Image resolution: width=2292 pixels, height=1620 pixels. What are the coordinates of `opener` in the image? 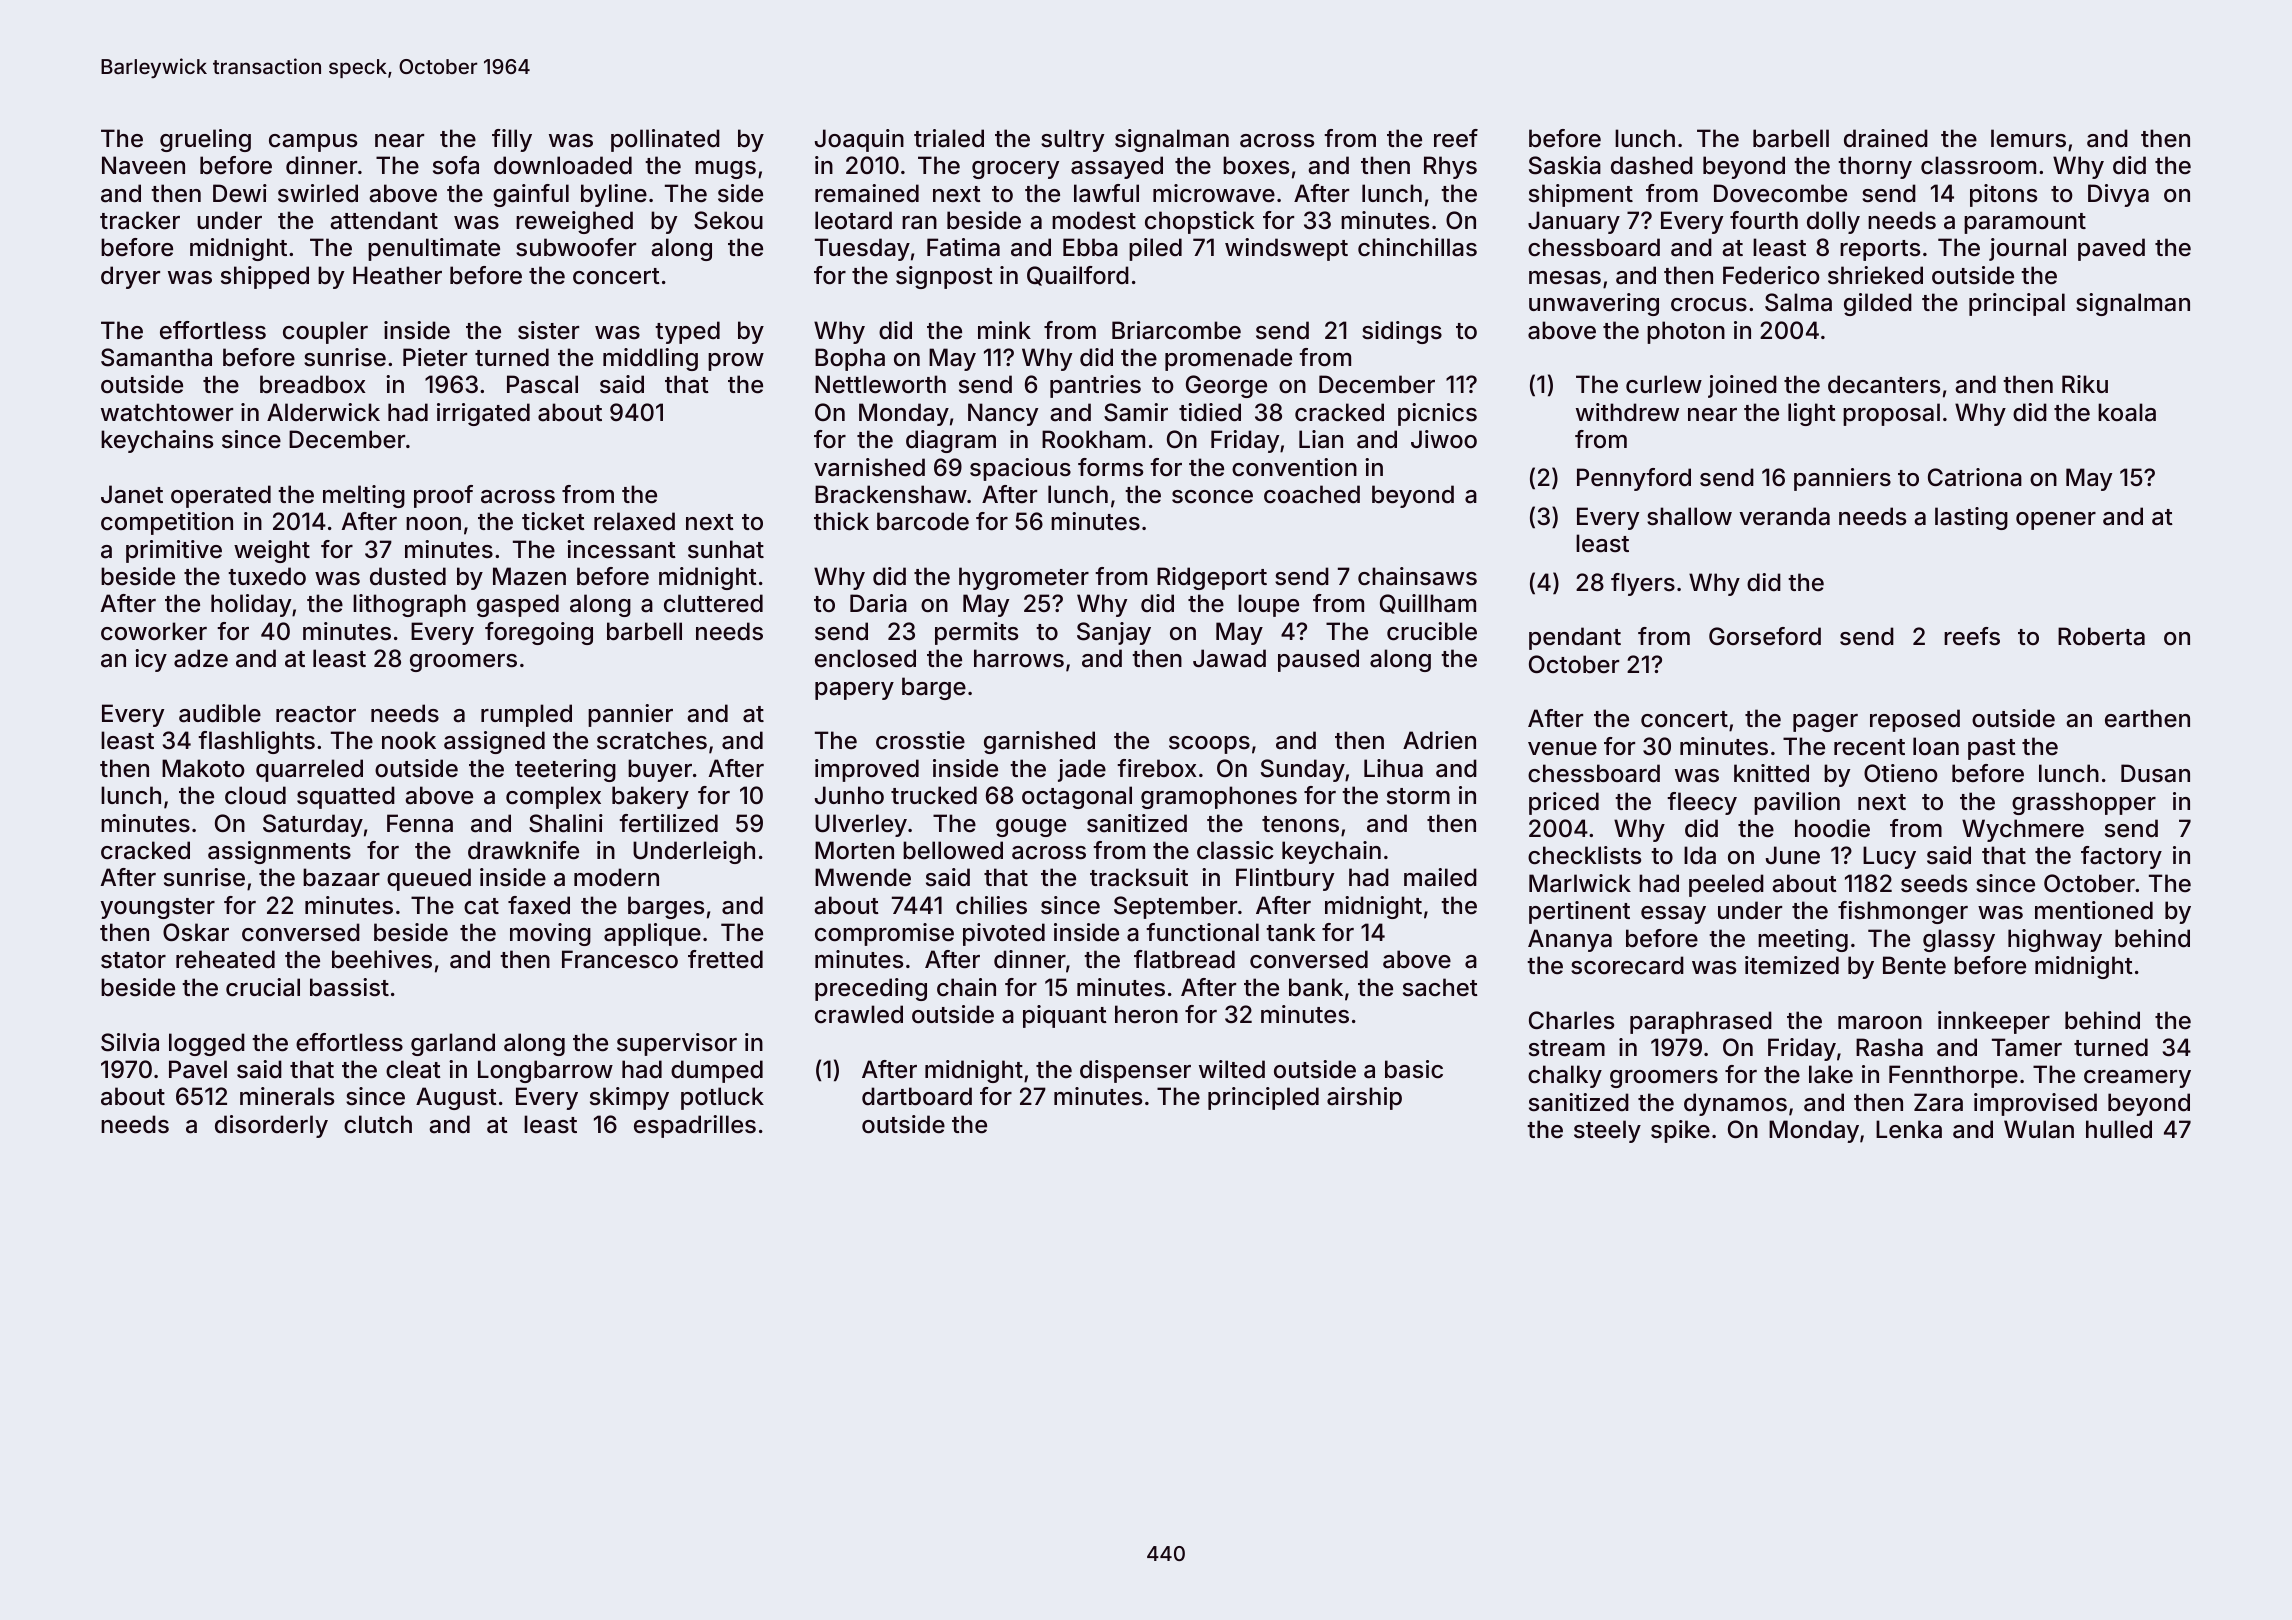 It's located at (2056, 521).
